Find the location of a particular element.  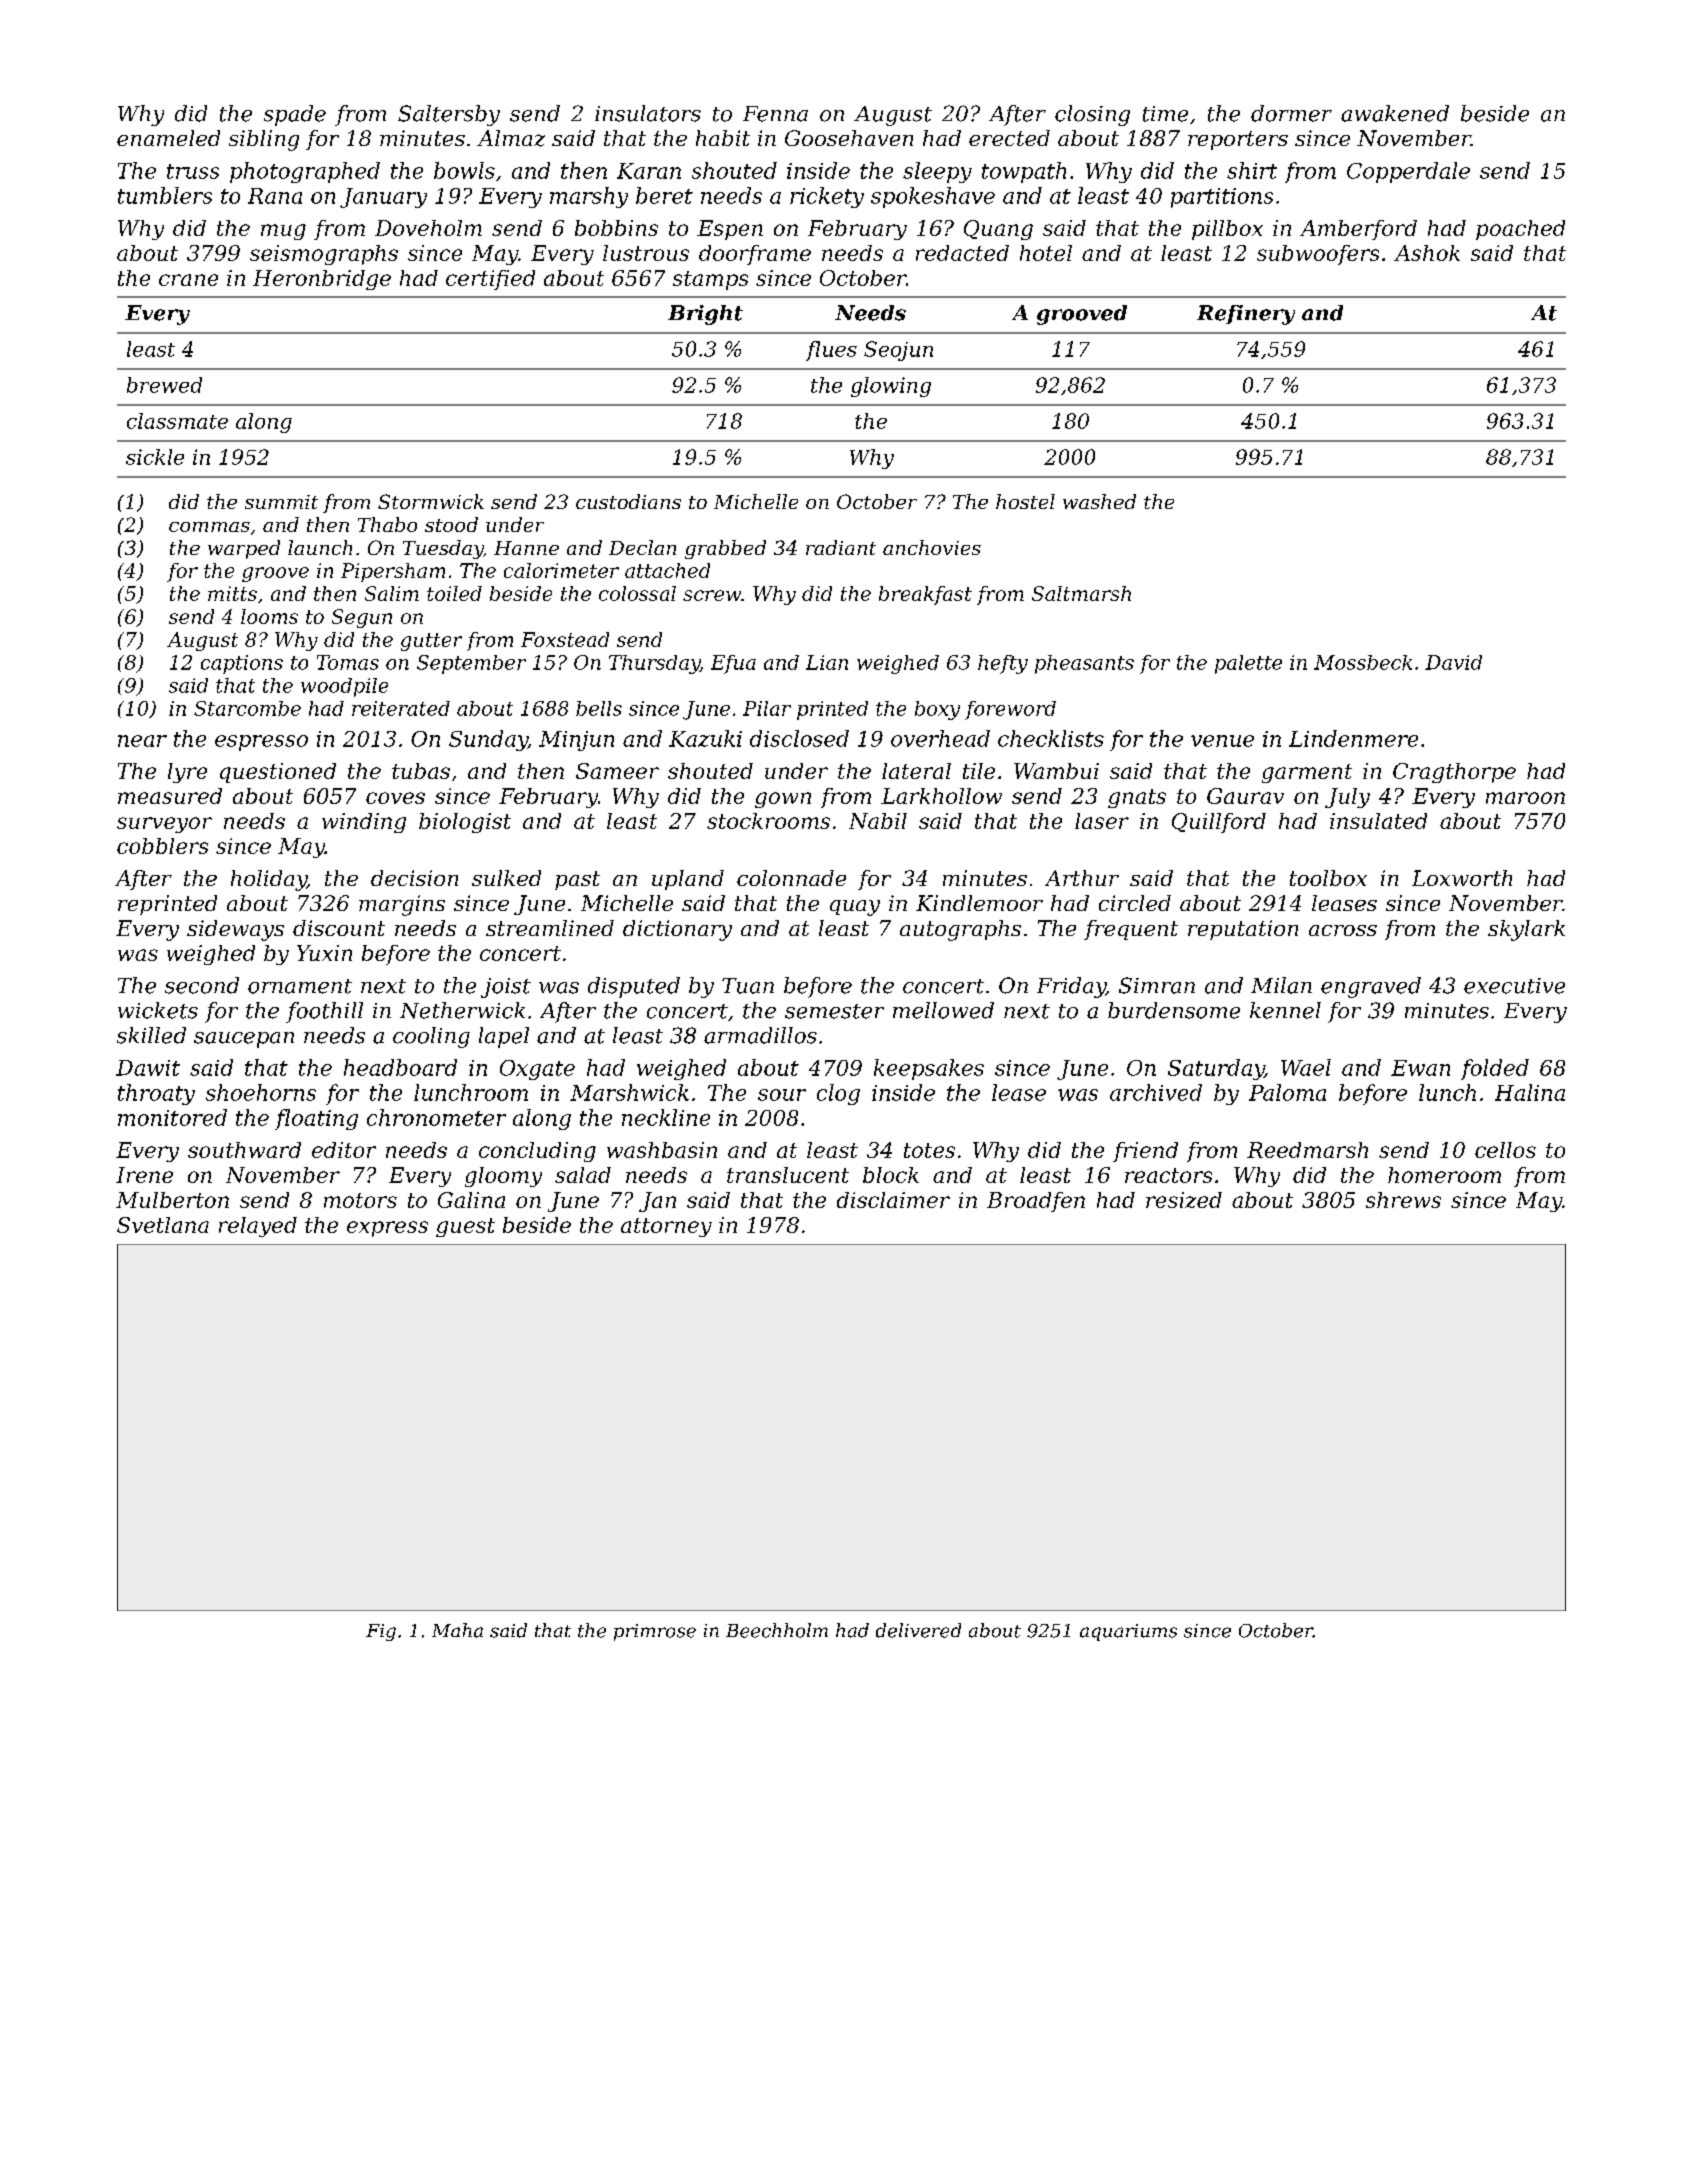

summit is located at coordinates (281, 502).
